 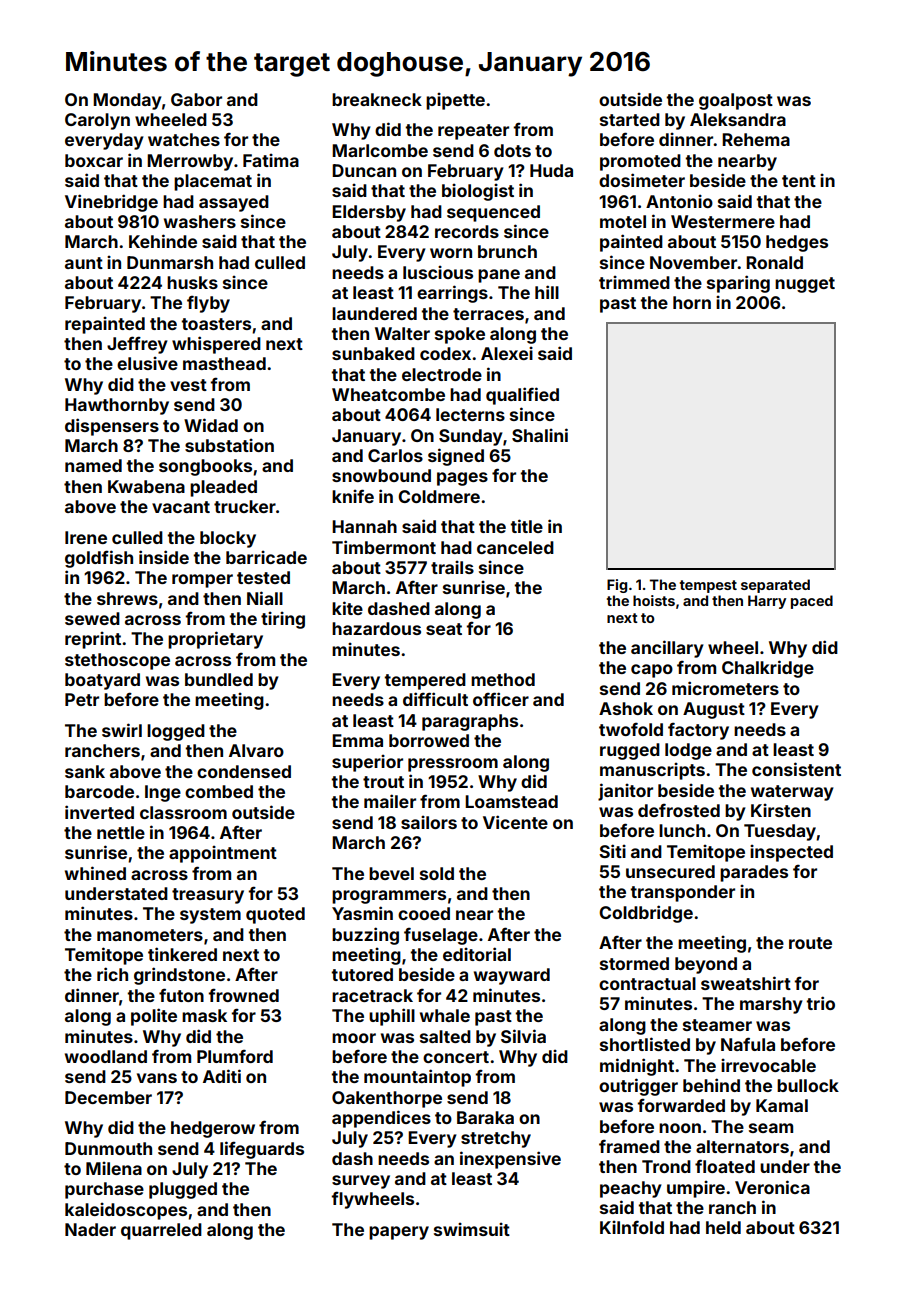 I want to click on separated, so click(x=775, y=586).
